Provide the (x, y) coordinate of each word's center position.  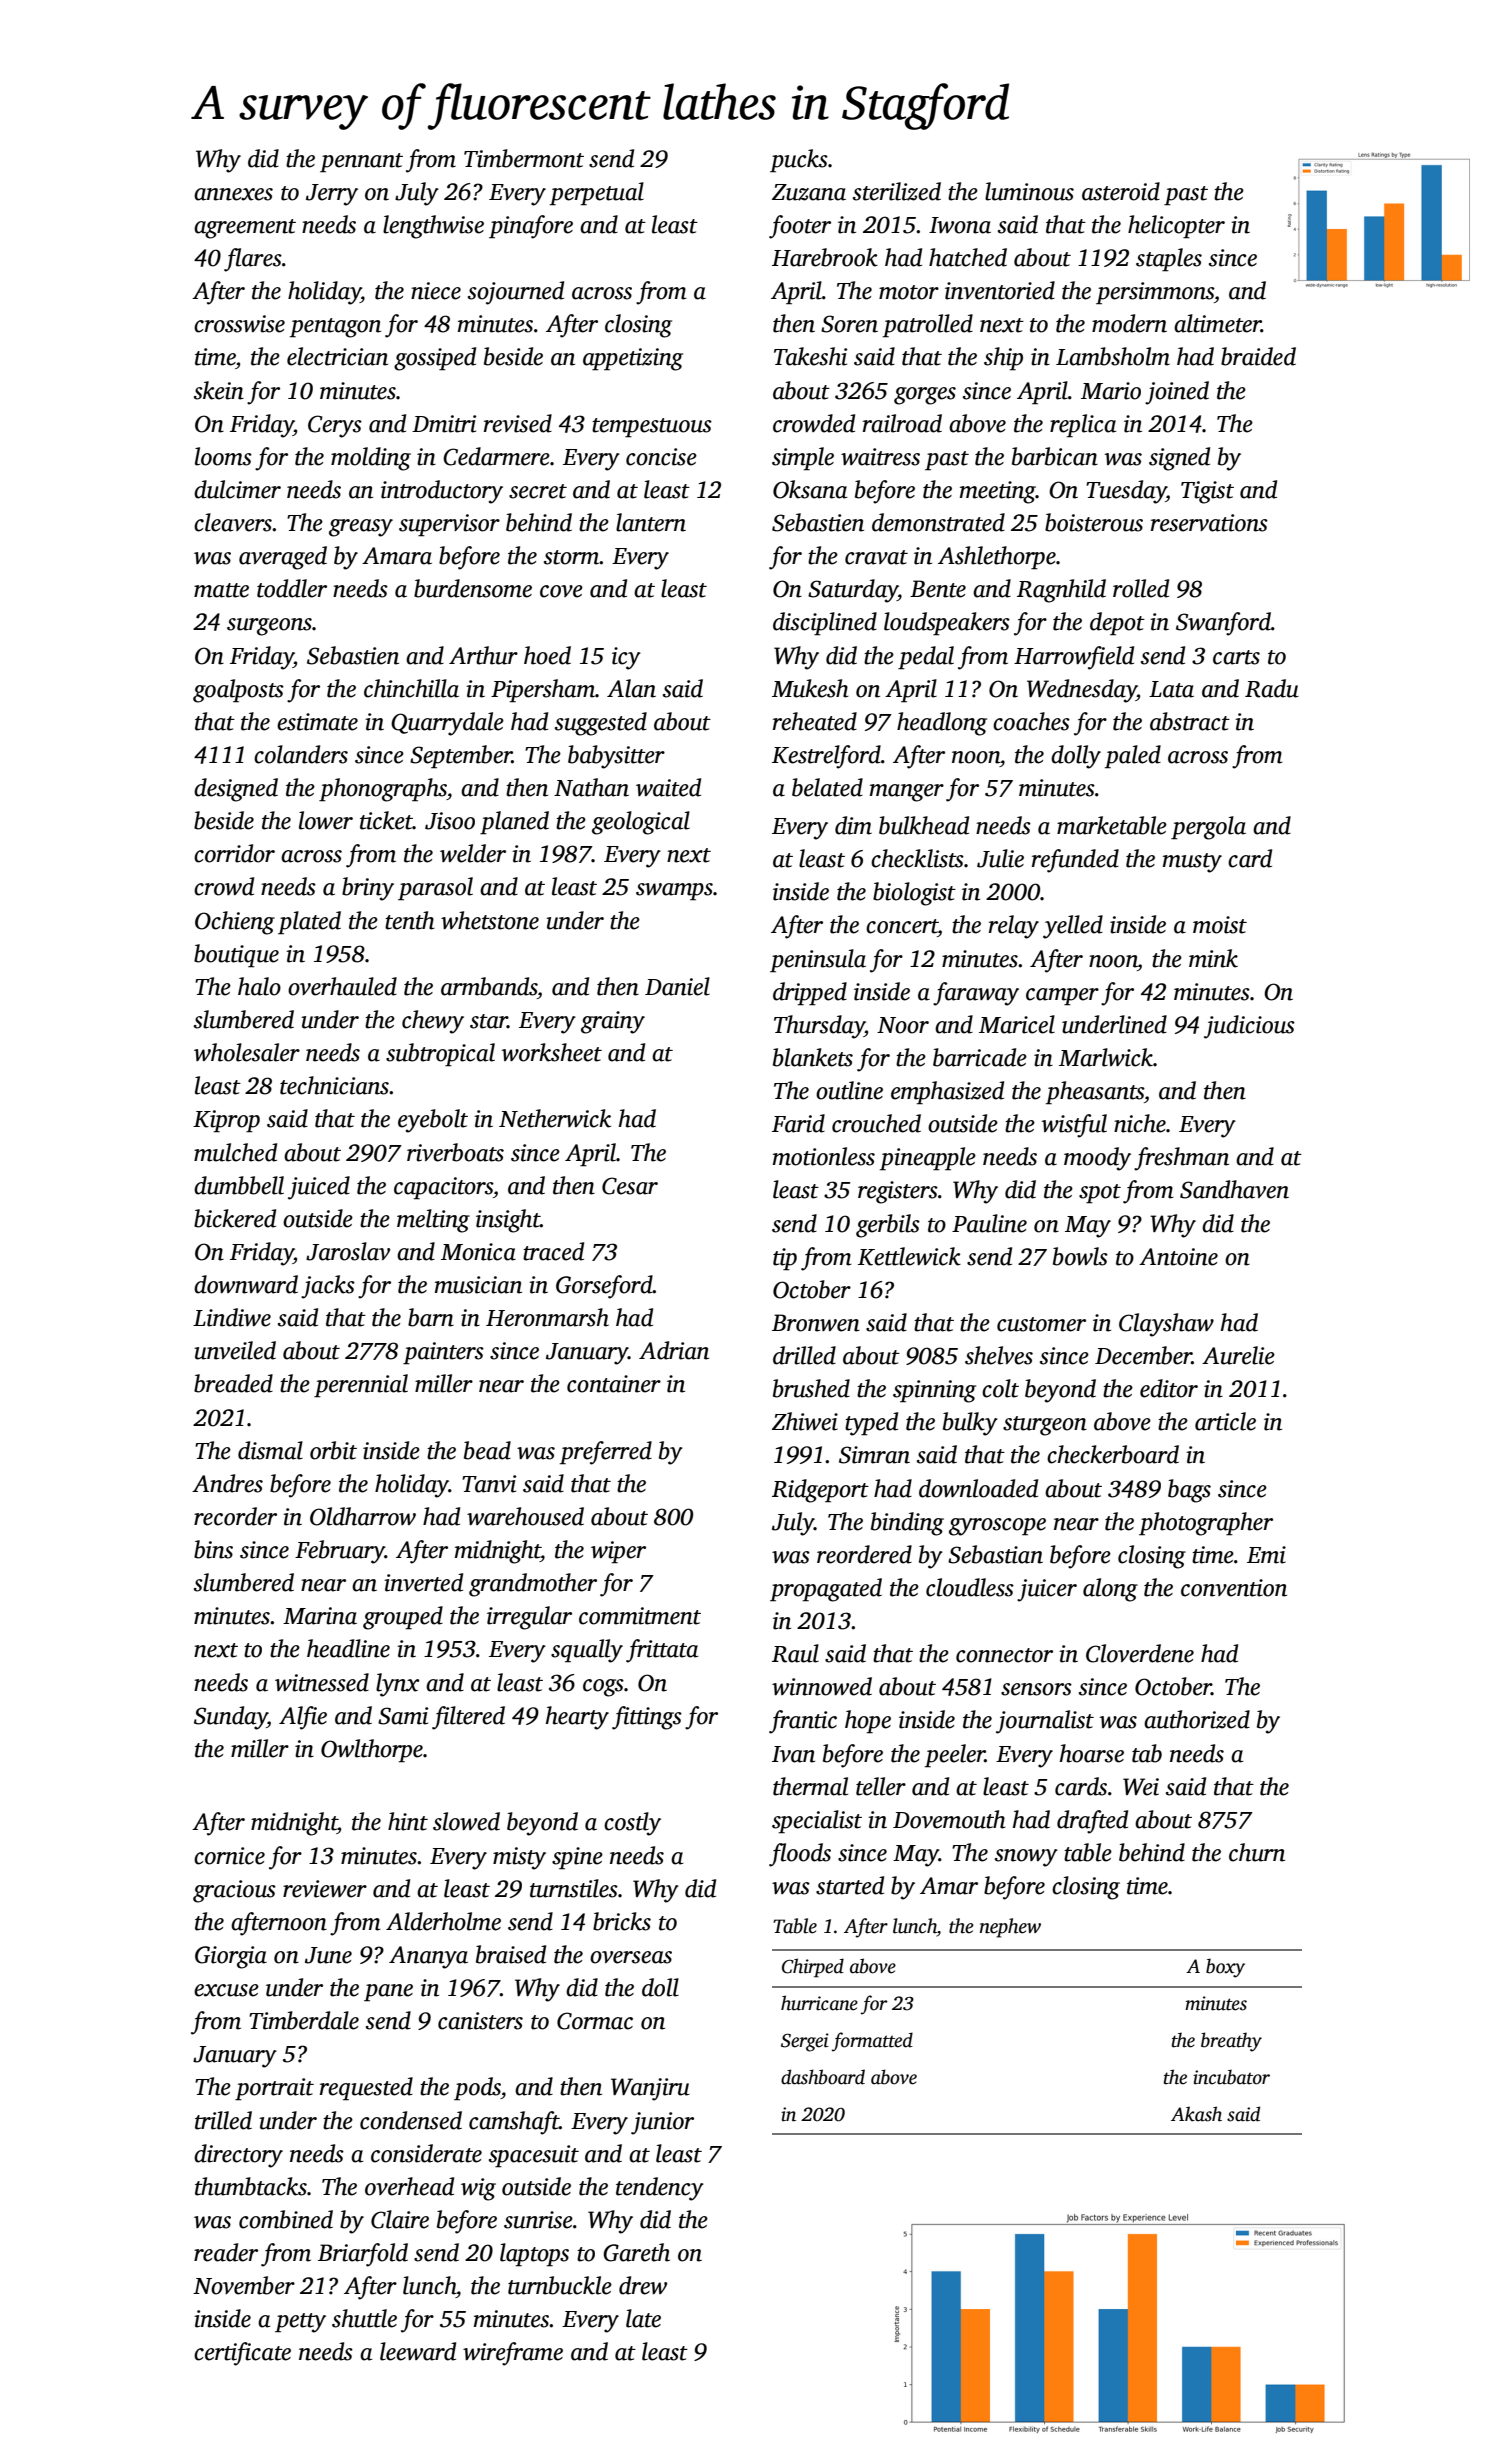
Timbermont (524, 158)
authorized (1197, 1719)
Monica (478, 1252)
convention (1234, 1588)
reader (226, 2252)
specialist (817, 1822)
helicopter (1176, 227)
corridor (234, 853)
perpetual (597, 194)
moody (1097, 1159)
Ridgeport (820, 1491)
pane (388, 1993)
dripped (810, 994)
